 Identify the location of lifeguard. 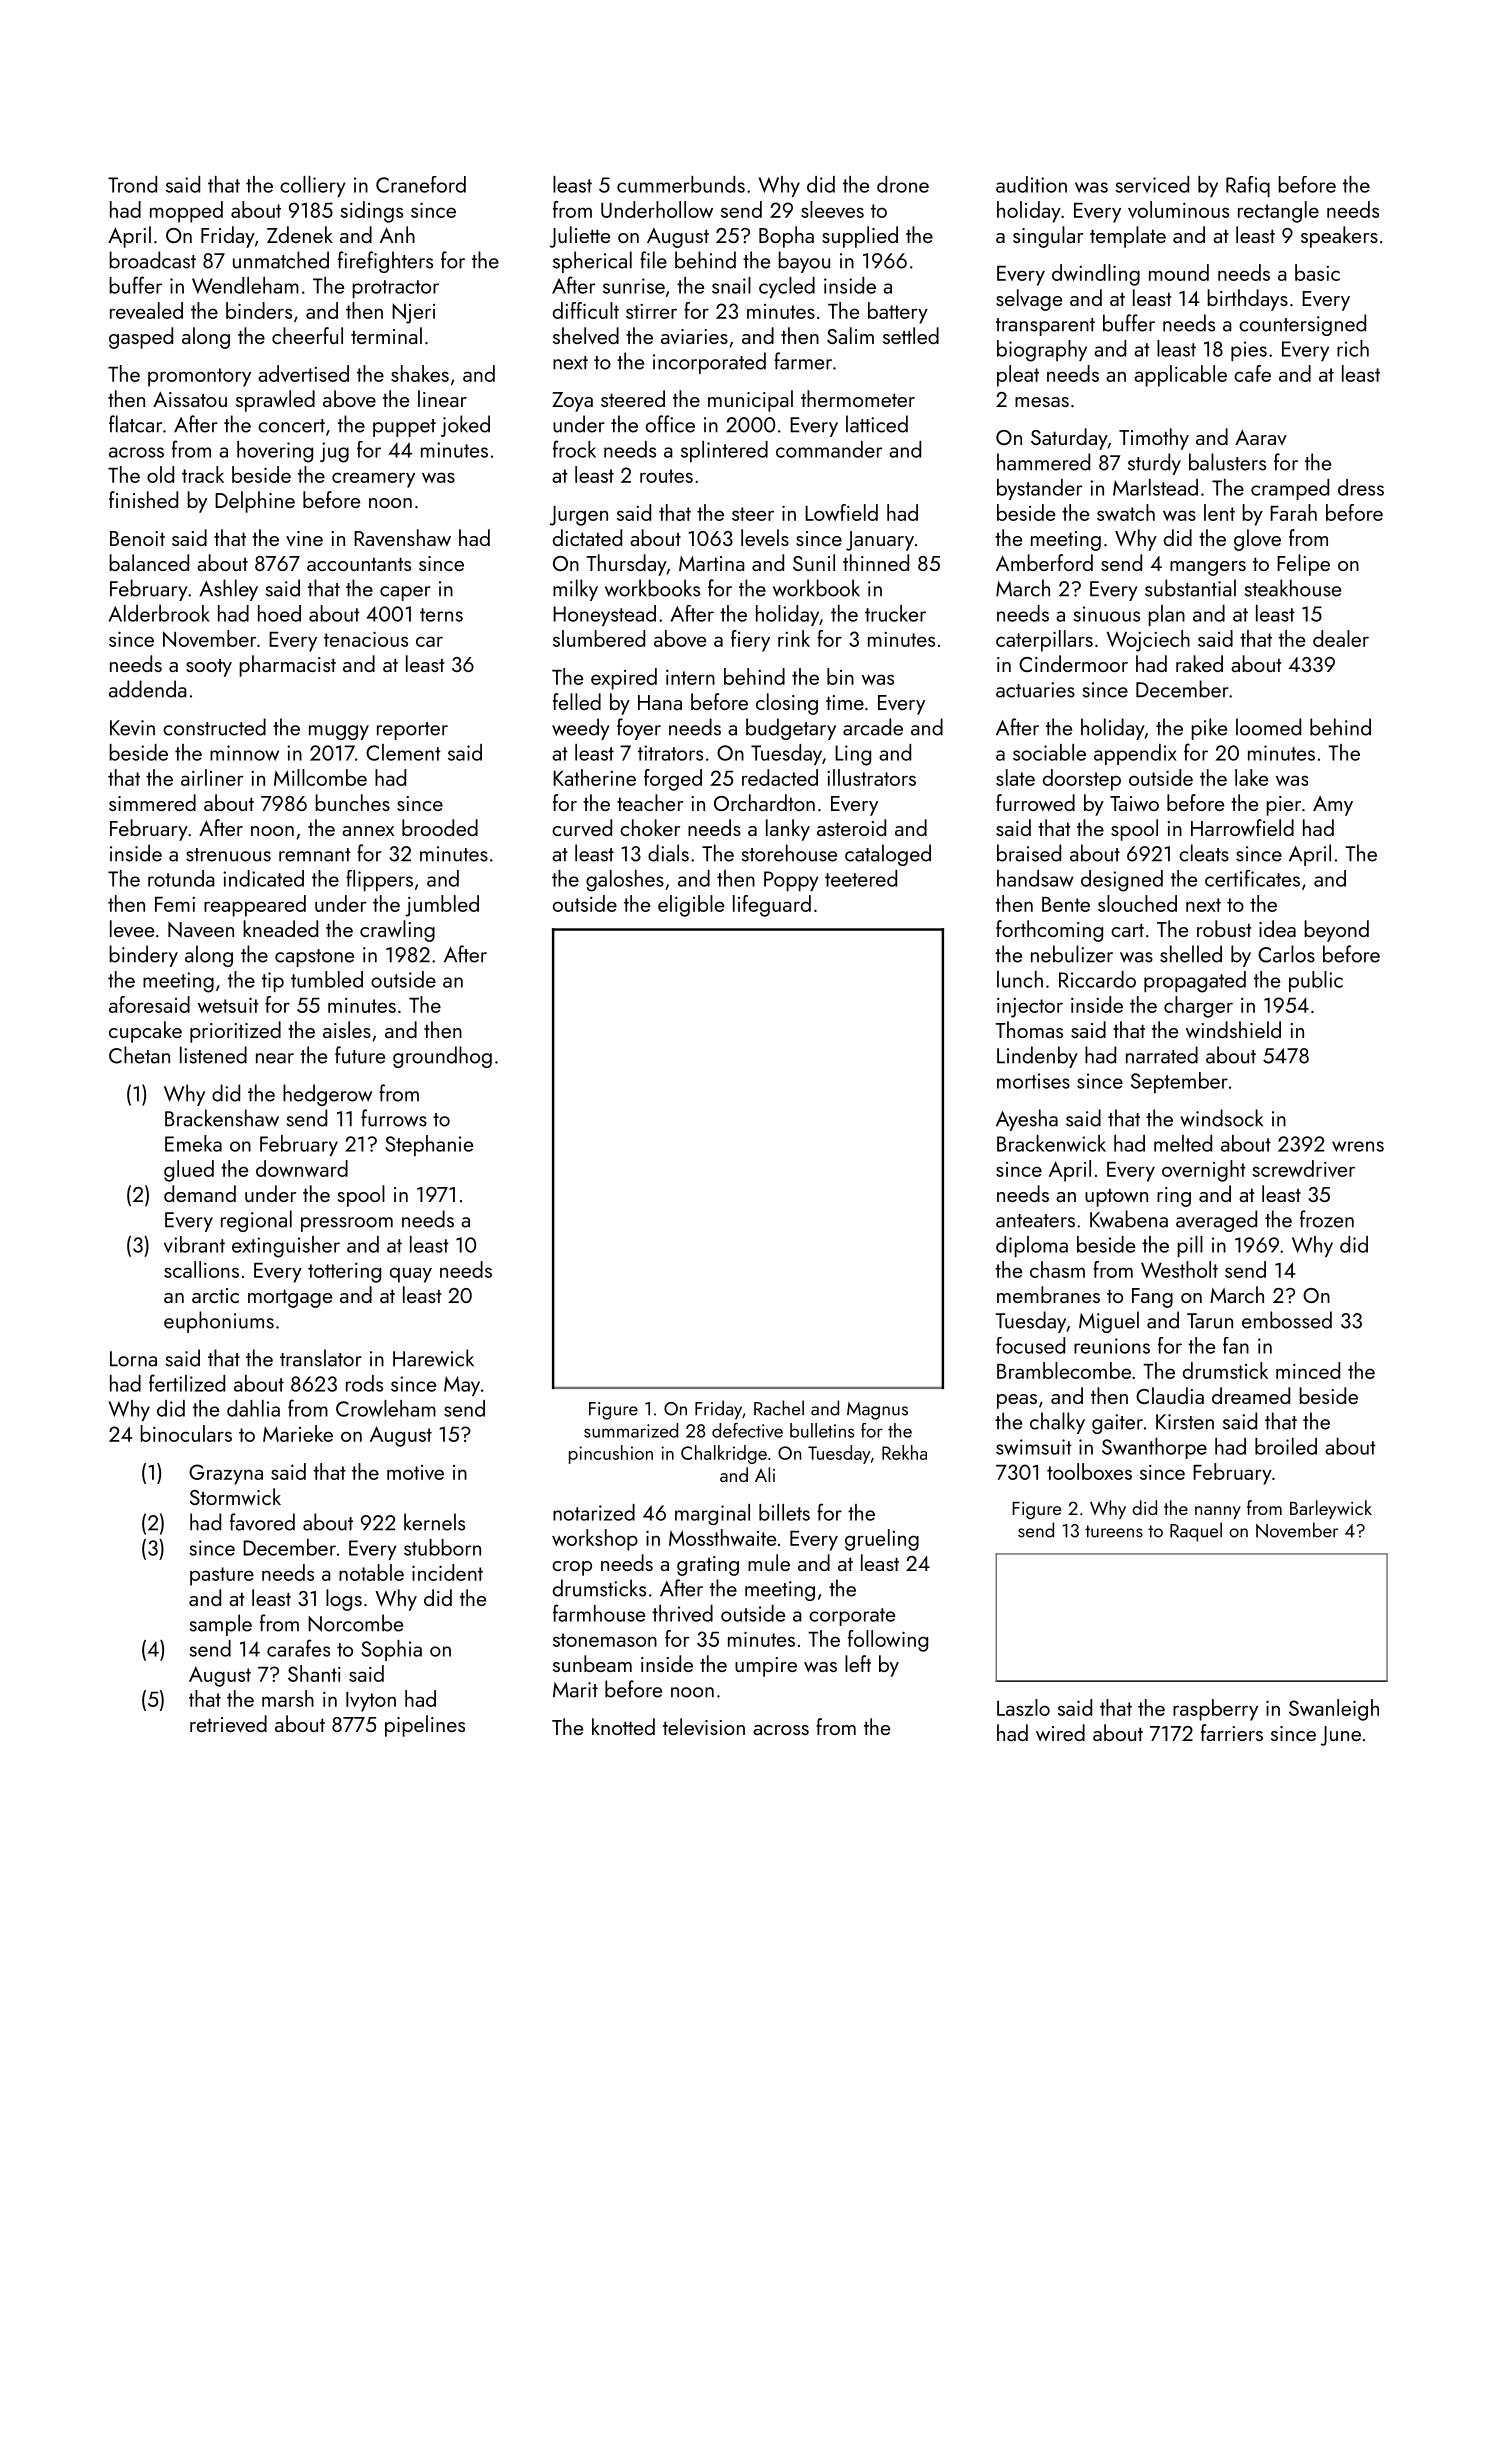
(772, 906).
